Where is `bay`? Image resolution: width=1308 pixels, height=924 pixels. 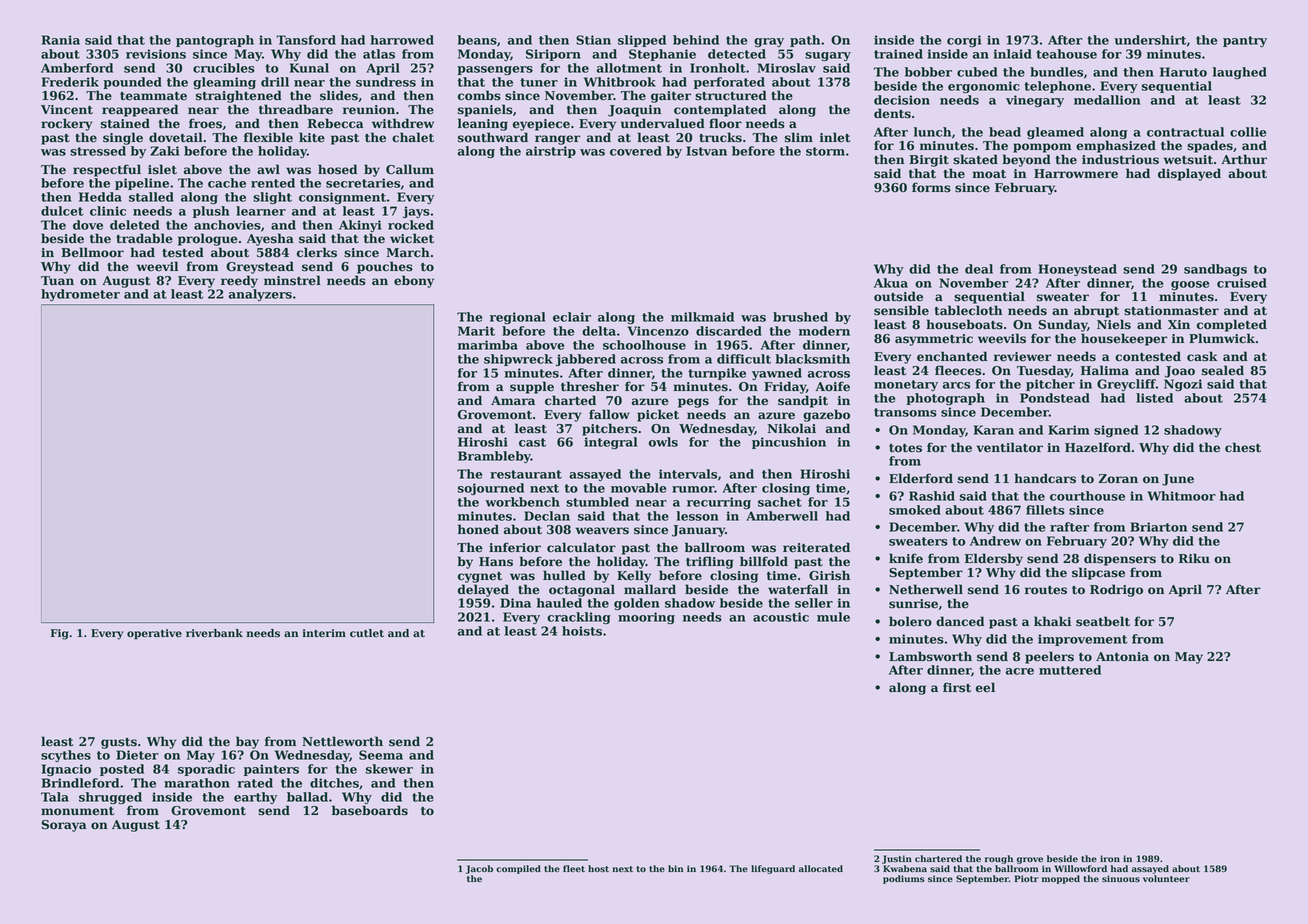 bay is located at coordinates (247, 742).
